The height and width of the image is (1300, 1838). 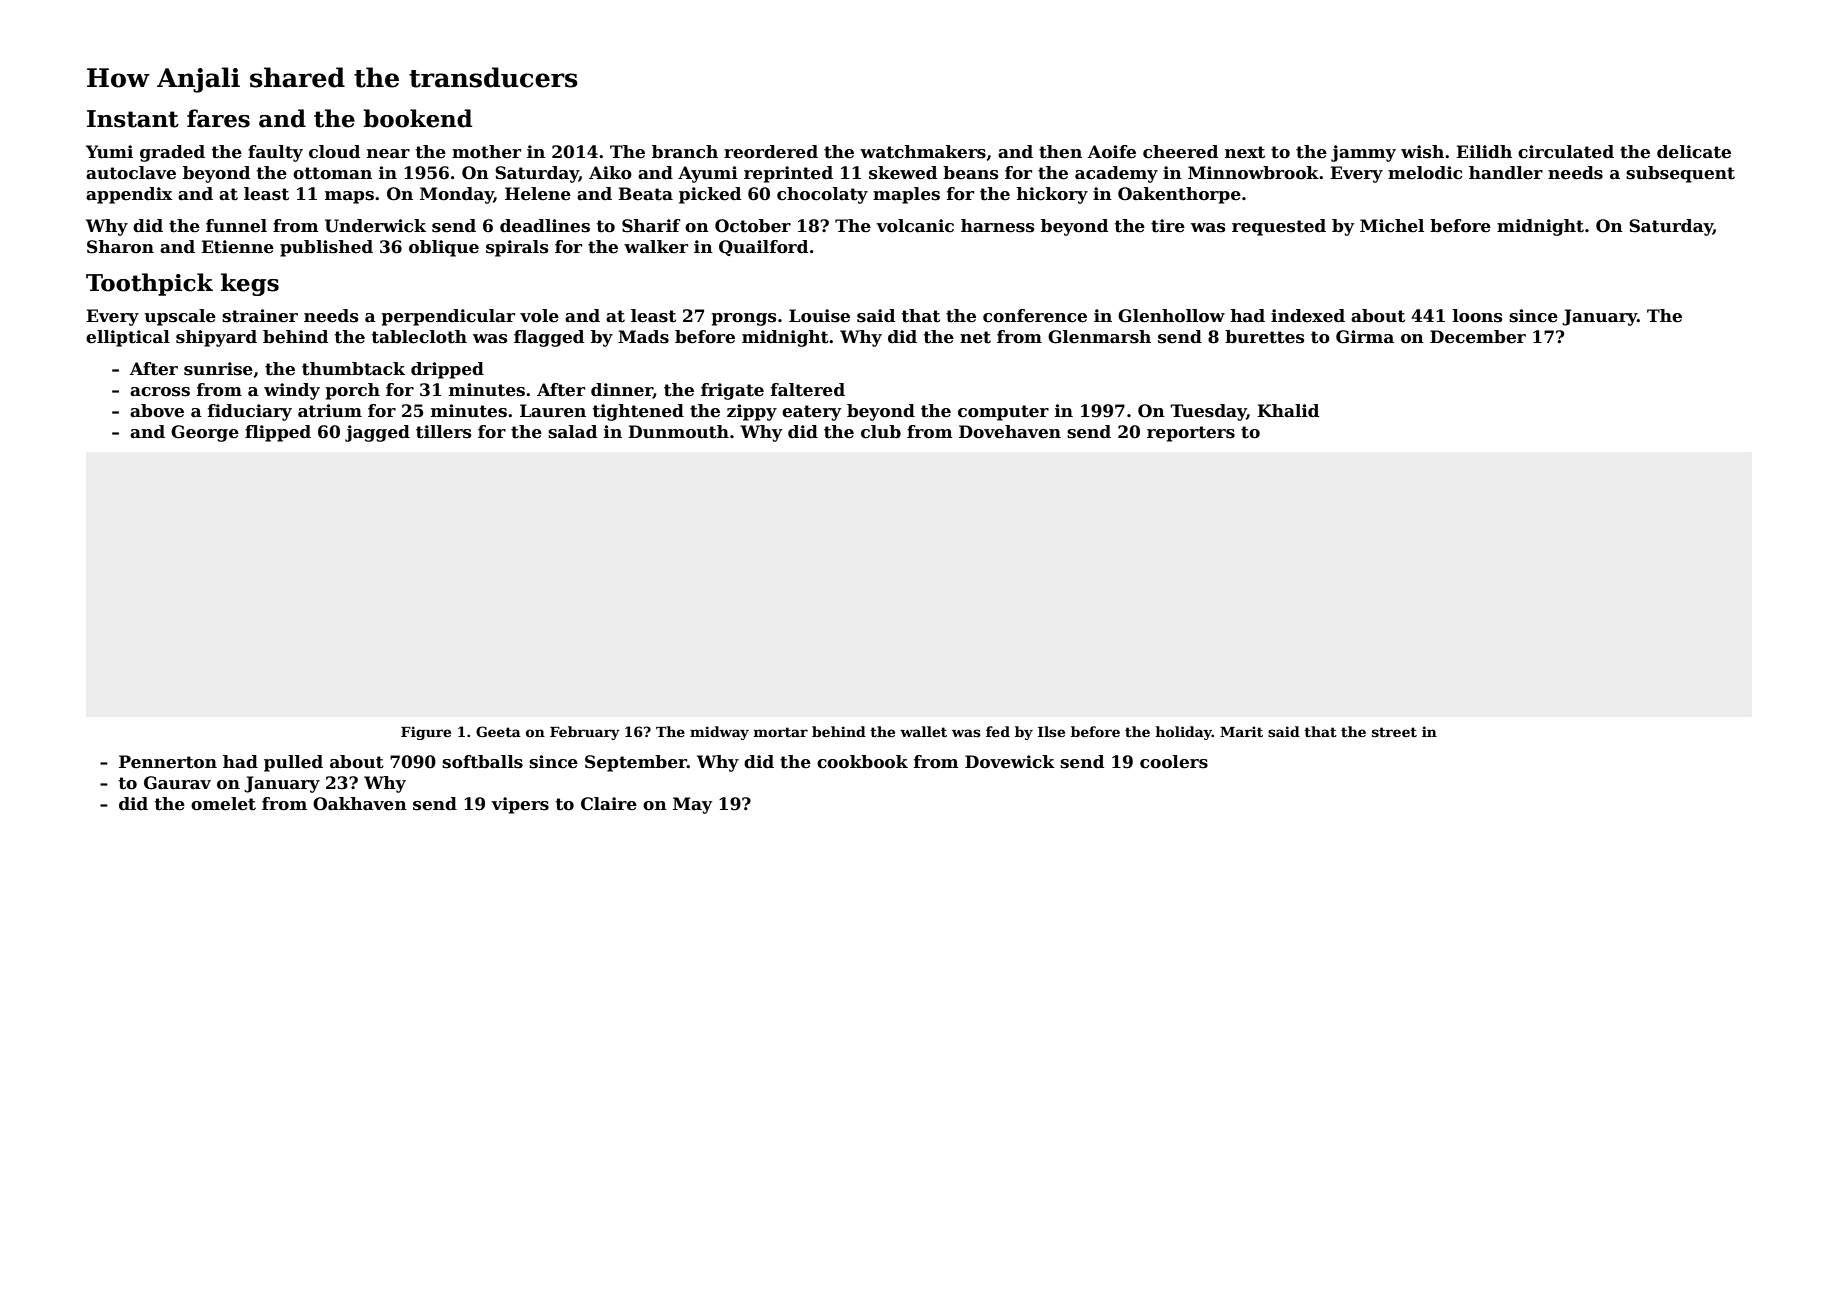 I want to click on street, so click(x=1394, y=732).
